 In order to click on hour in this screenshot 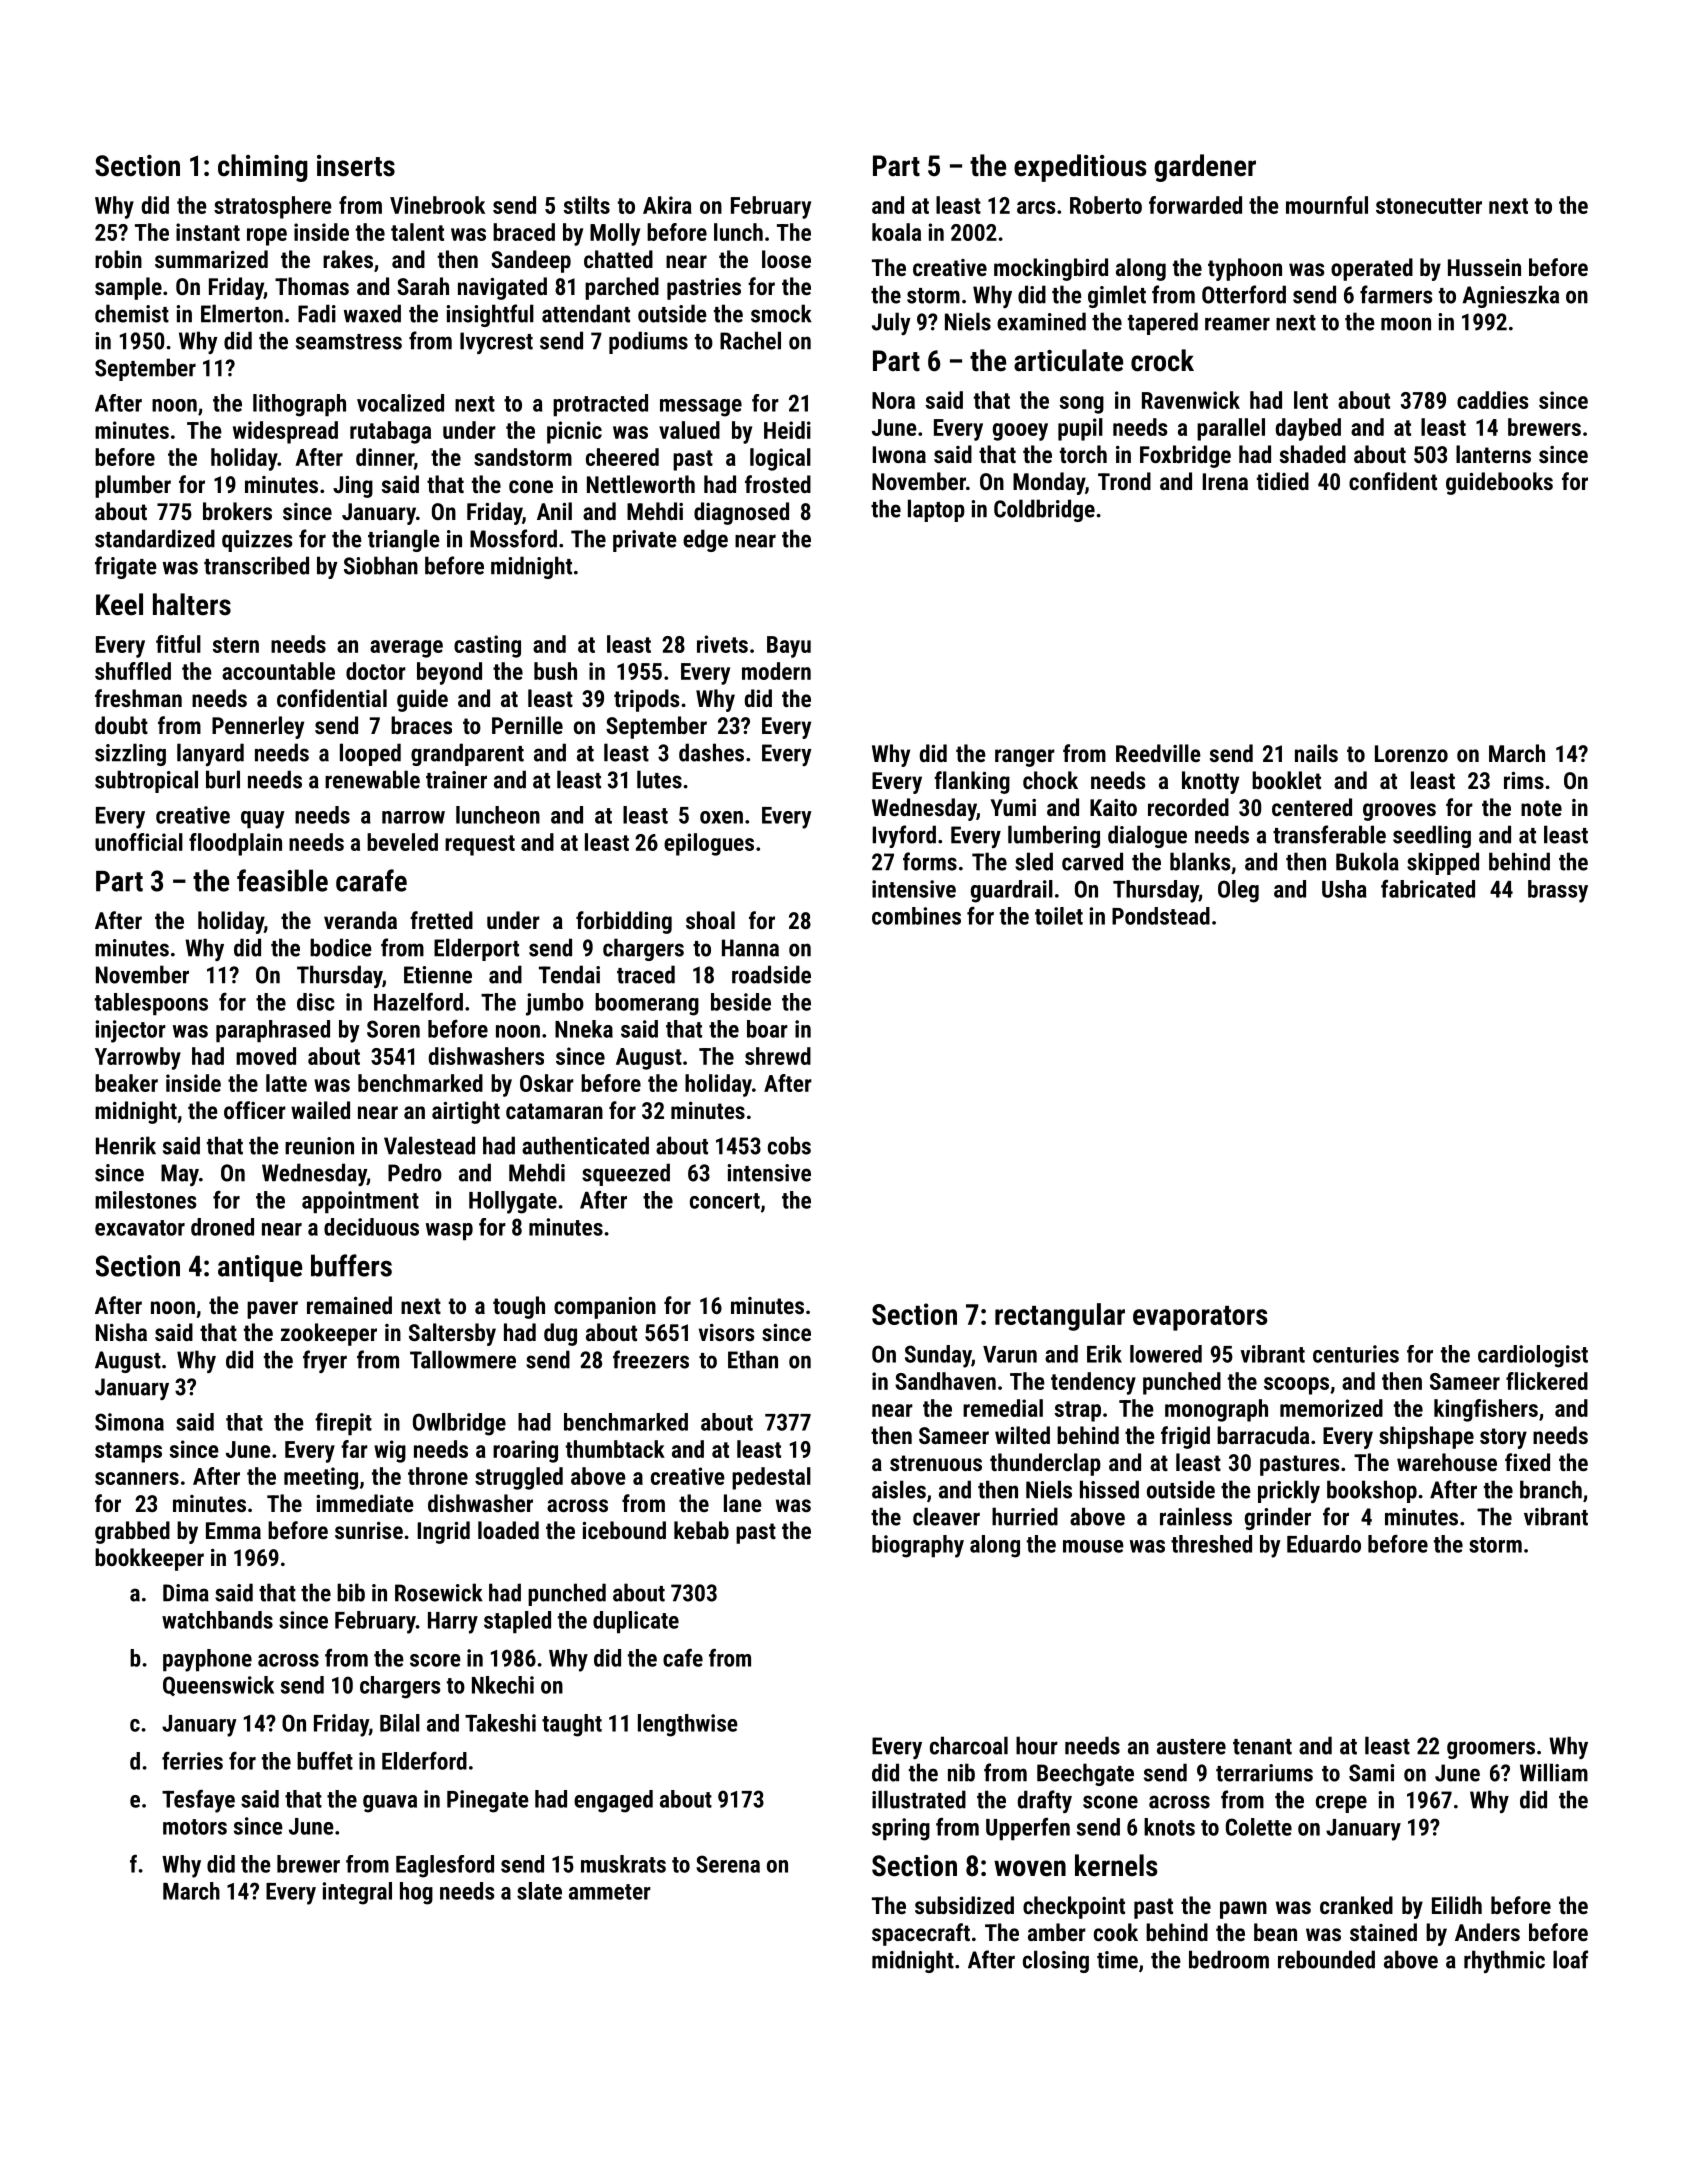, I will do `click(1037, 1745)`.
